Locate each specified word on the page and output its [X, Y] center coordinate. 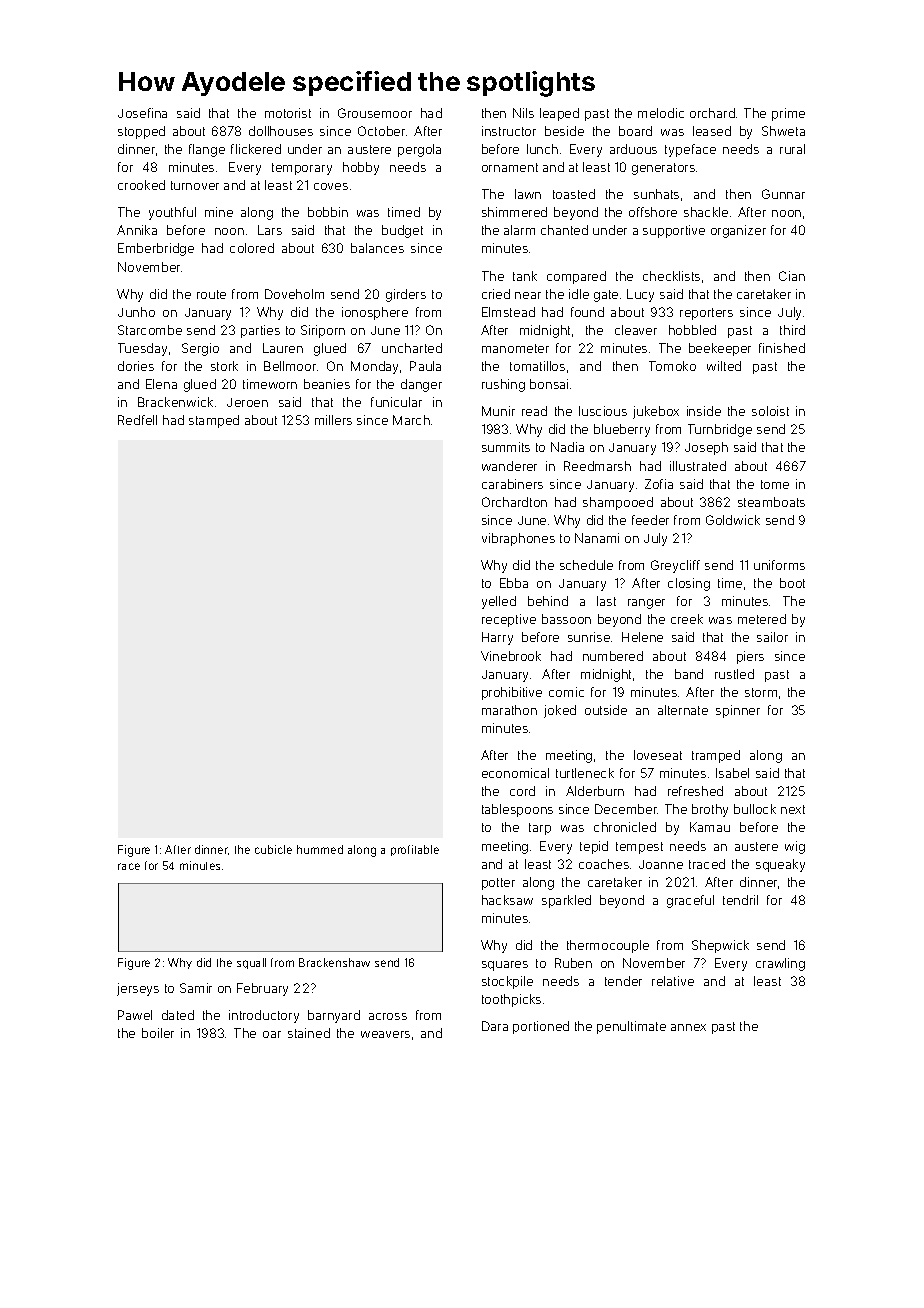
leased [712, 131]
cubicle [273, 849]
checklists [671, 276]
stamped [214, 421]
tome [775, 484]
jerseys [138, 989]
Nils [523, 113]
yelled [499, 602]
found [587, 312]
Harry [497, 638]
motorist [288, 113]
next [793, 809]
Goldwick [733, 520]
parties [260, 331]
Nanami [597, 538]
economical [515, 773]
